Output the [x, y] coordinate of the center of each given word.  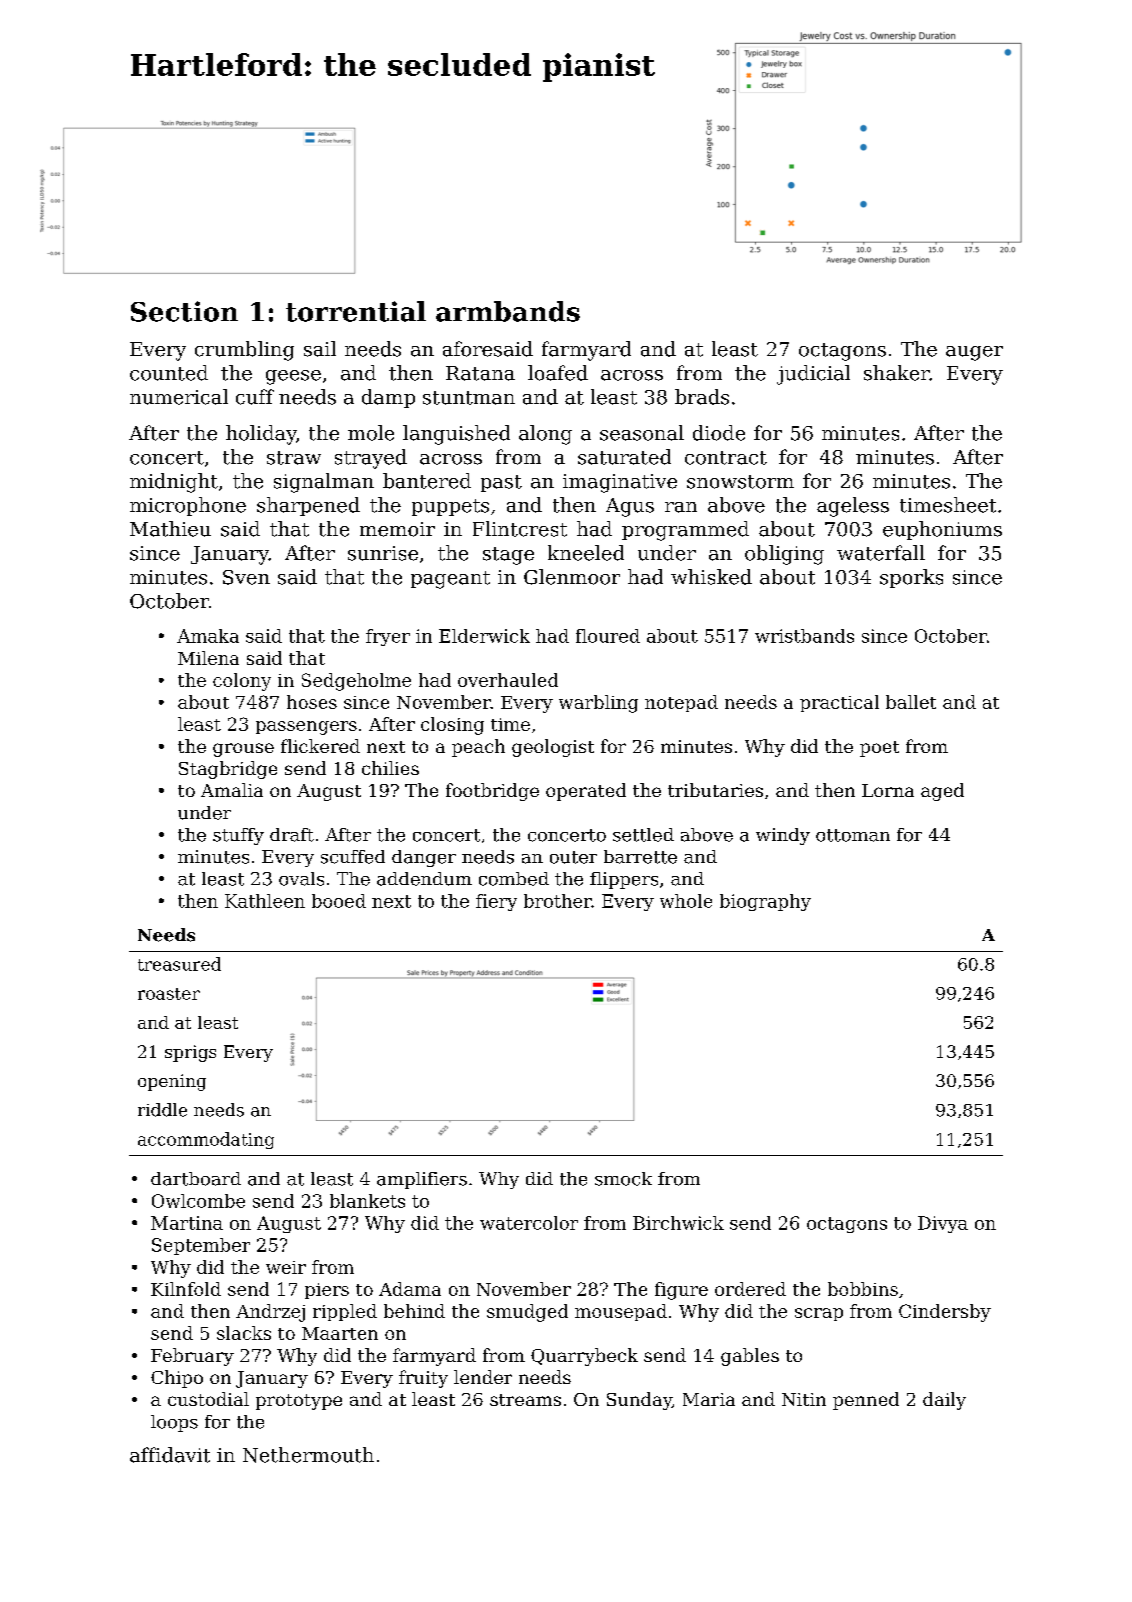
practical [839, 703]
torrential [356, 311]
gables [750, 1357]
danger [424, 858]
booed [339, 901]
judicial [813, 375]
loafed [558, 373]
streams [525, 1400]
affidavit [170, 1455]
